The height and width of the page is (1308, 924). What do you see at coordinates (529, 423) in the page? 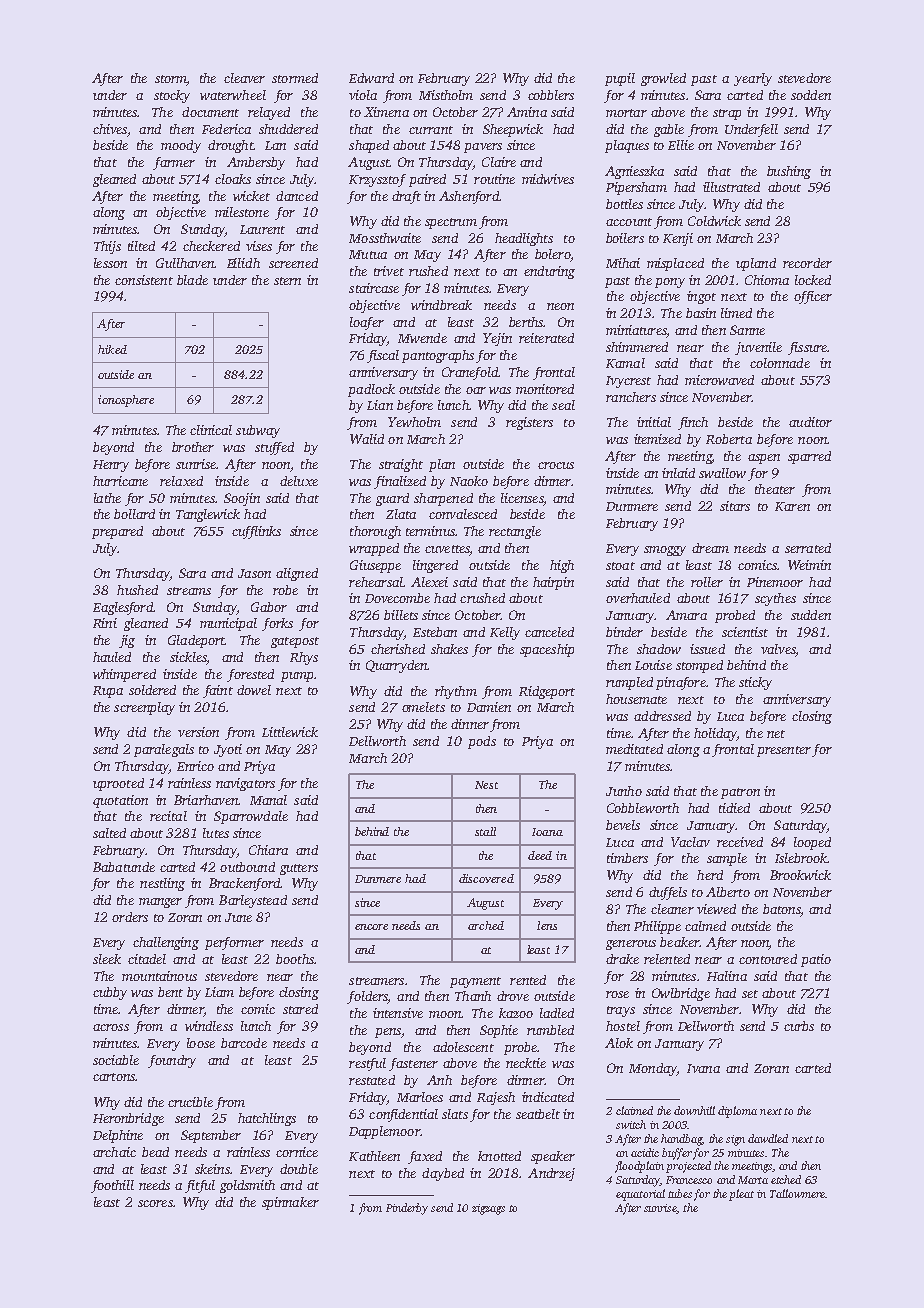
I see `registers` at bounding box center [529, 423].
